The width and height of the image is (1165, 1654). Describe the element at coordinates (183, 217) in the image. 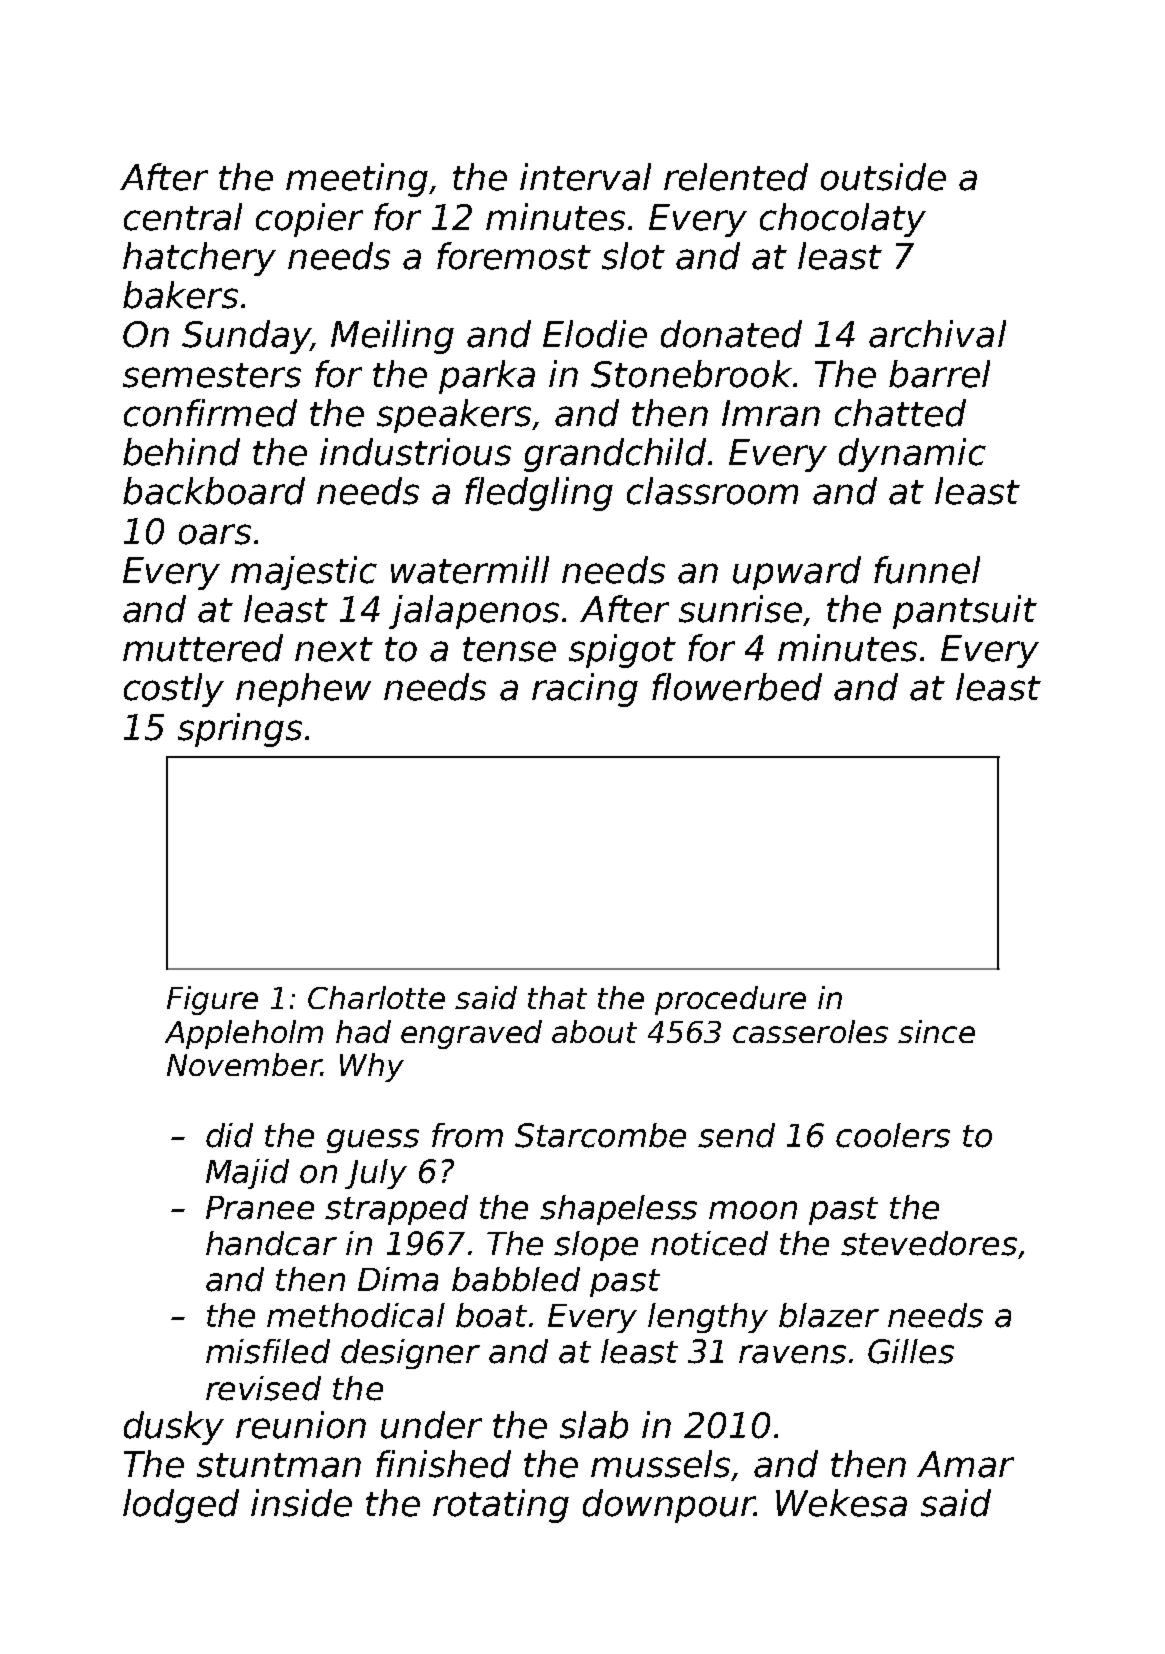

I see `central` at that location.
